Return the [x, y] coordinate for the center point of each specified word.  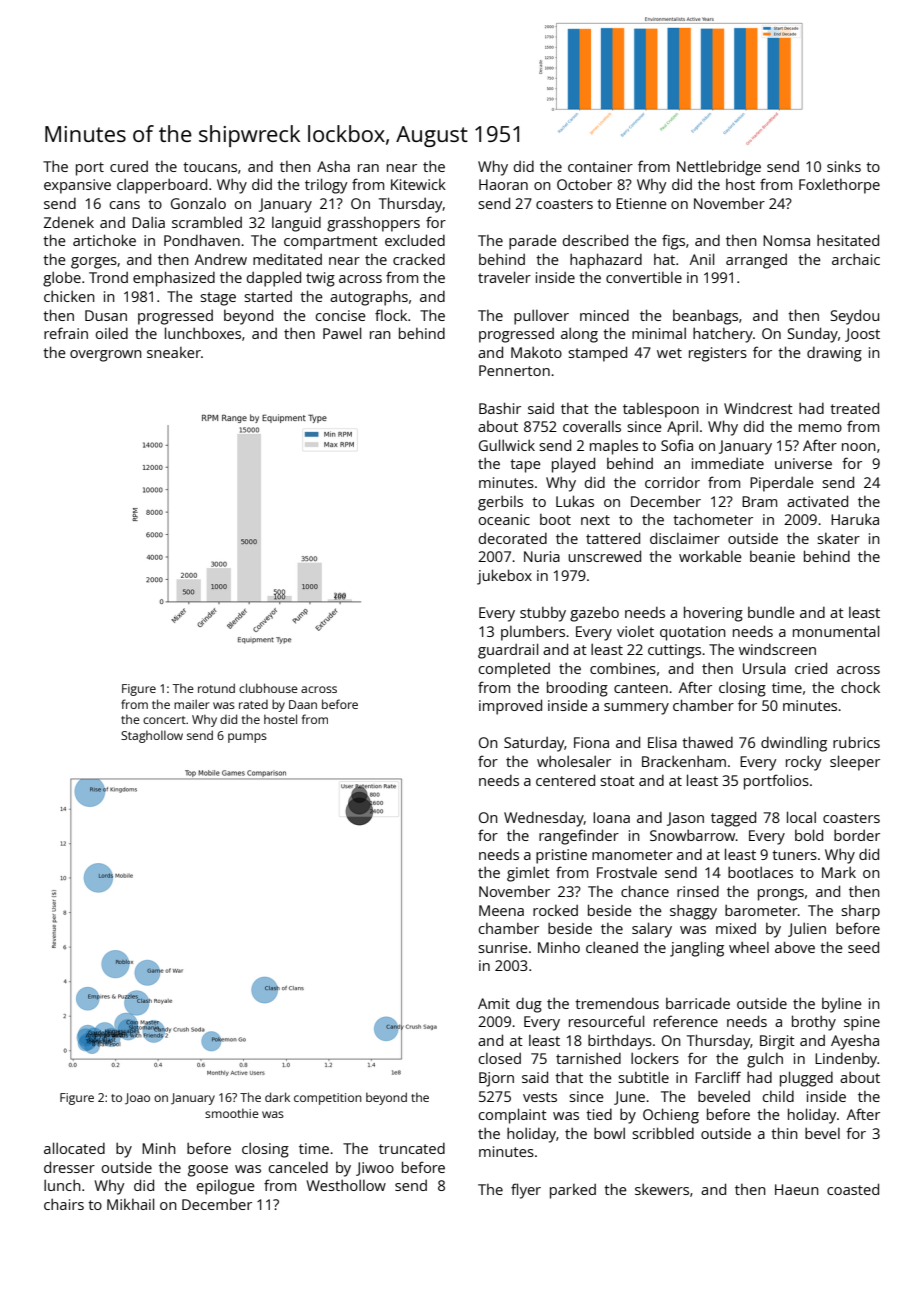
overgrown [106, 356]
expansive [77, 186]
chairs [64, 1204]
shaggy [693, 912]
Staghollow [152, 736]
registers [718, 354]
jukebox [504, 577]
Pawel [342, 333]
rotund [216, 688]
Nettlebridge [719, 168]
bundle [771, 612]
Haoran [503, 184]
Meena [501, 910]
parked [573, 1191]
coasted [853, 1189]
